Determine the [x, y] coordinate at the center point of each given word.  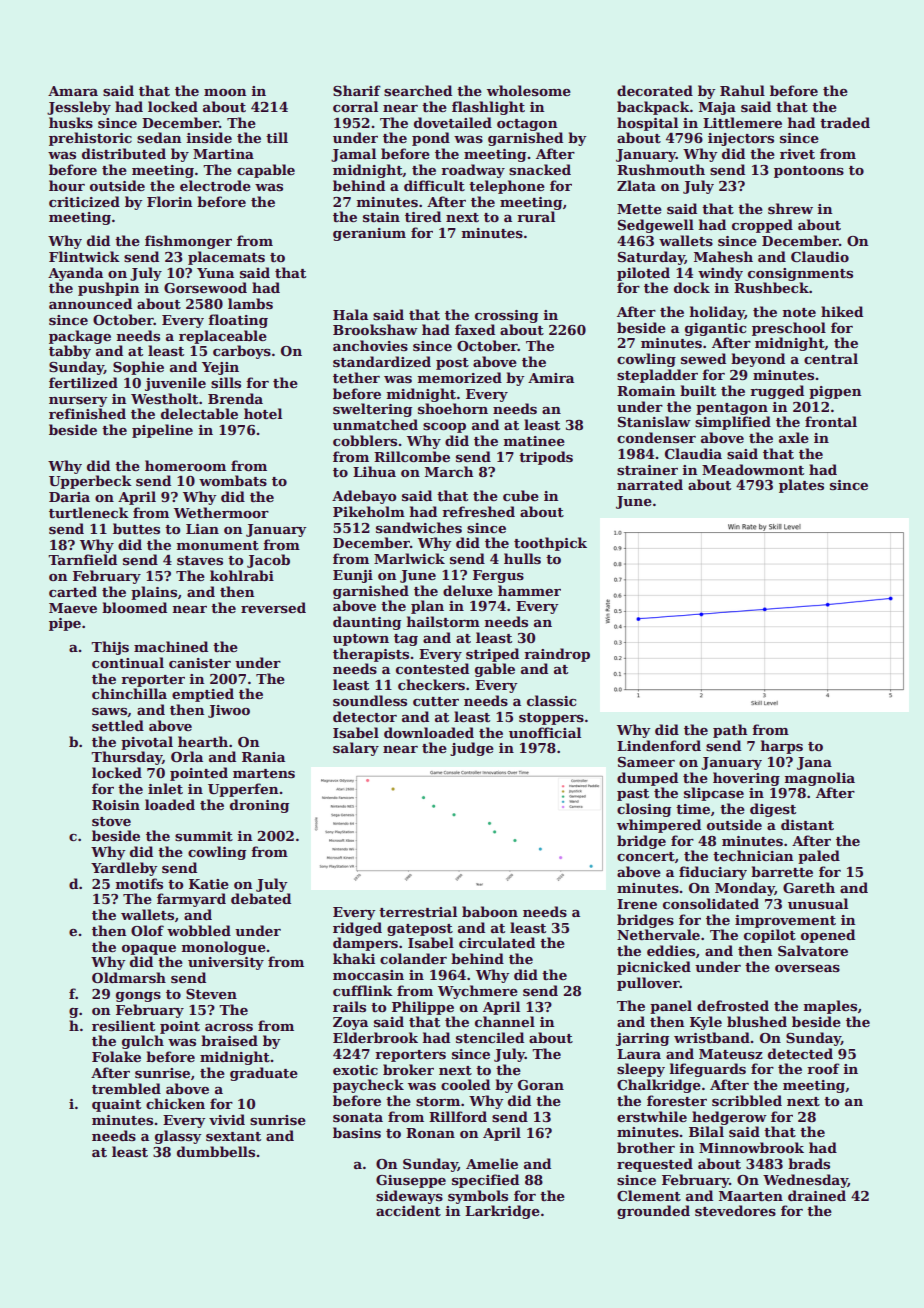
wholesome [529, 90]
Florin [169, 201]
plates [801, 486]
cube [521, 495]
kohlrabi [242, 575]
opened [828, 936]
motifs [139, 883]
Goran [541, 1085]
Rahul [742, 90]
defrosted [733, 1005]
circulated [497, 942]
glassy [178, 1137]
